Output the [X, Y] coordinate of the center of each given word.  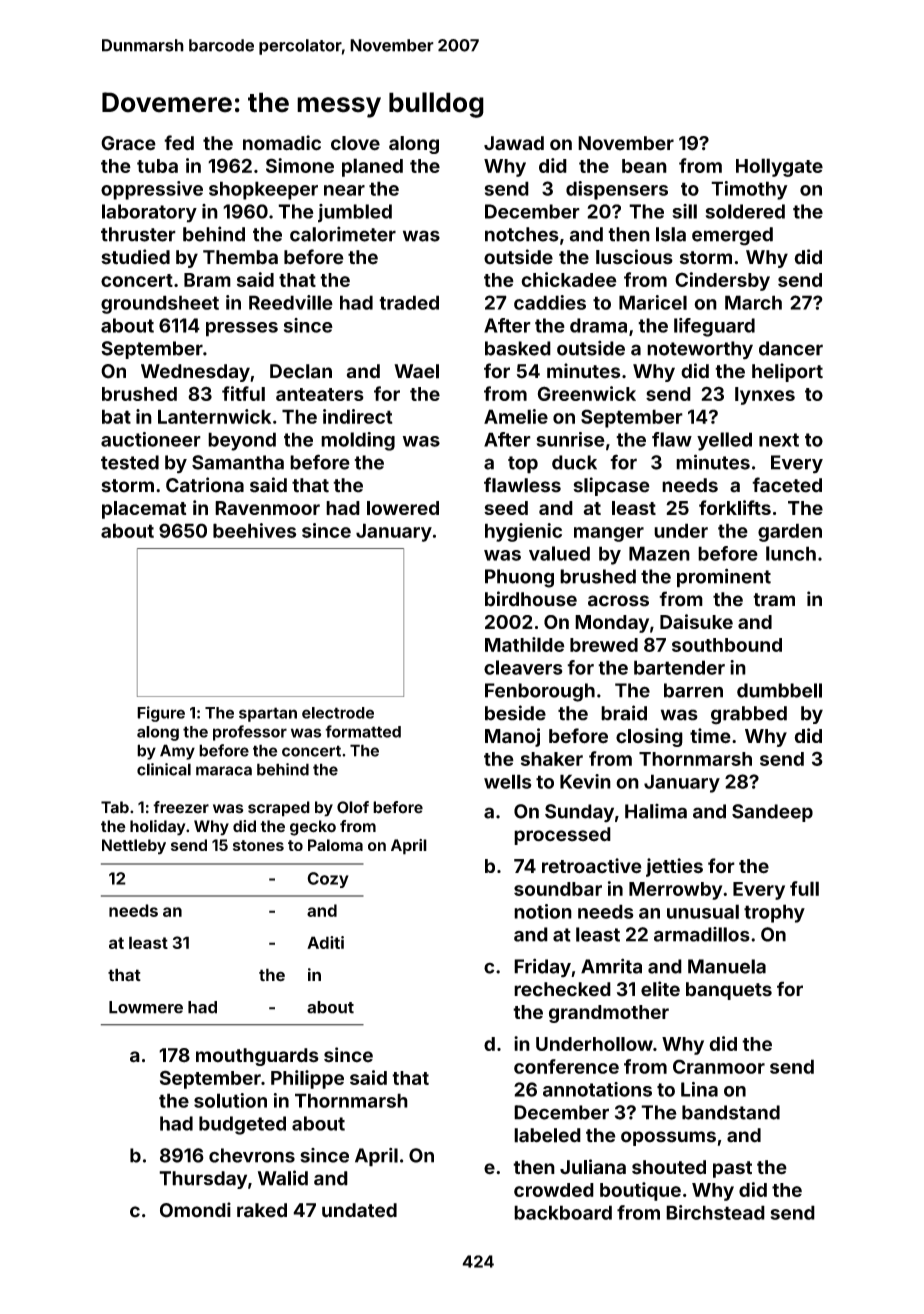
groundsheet [160, 304]
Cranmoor [719, 1066]
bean [644, 166]
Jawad [514, 143]
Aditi [325, 942]
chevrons [252, 1155]
